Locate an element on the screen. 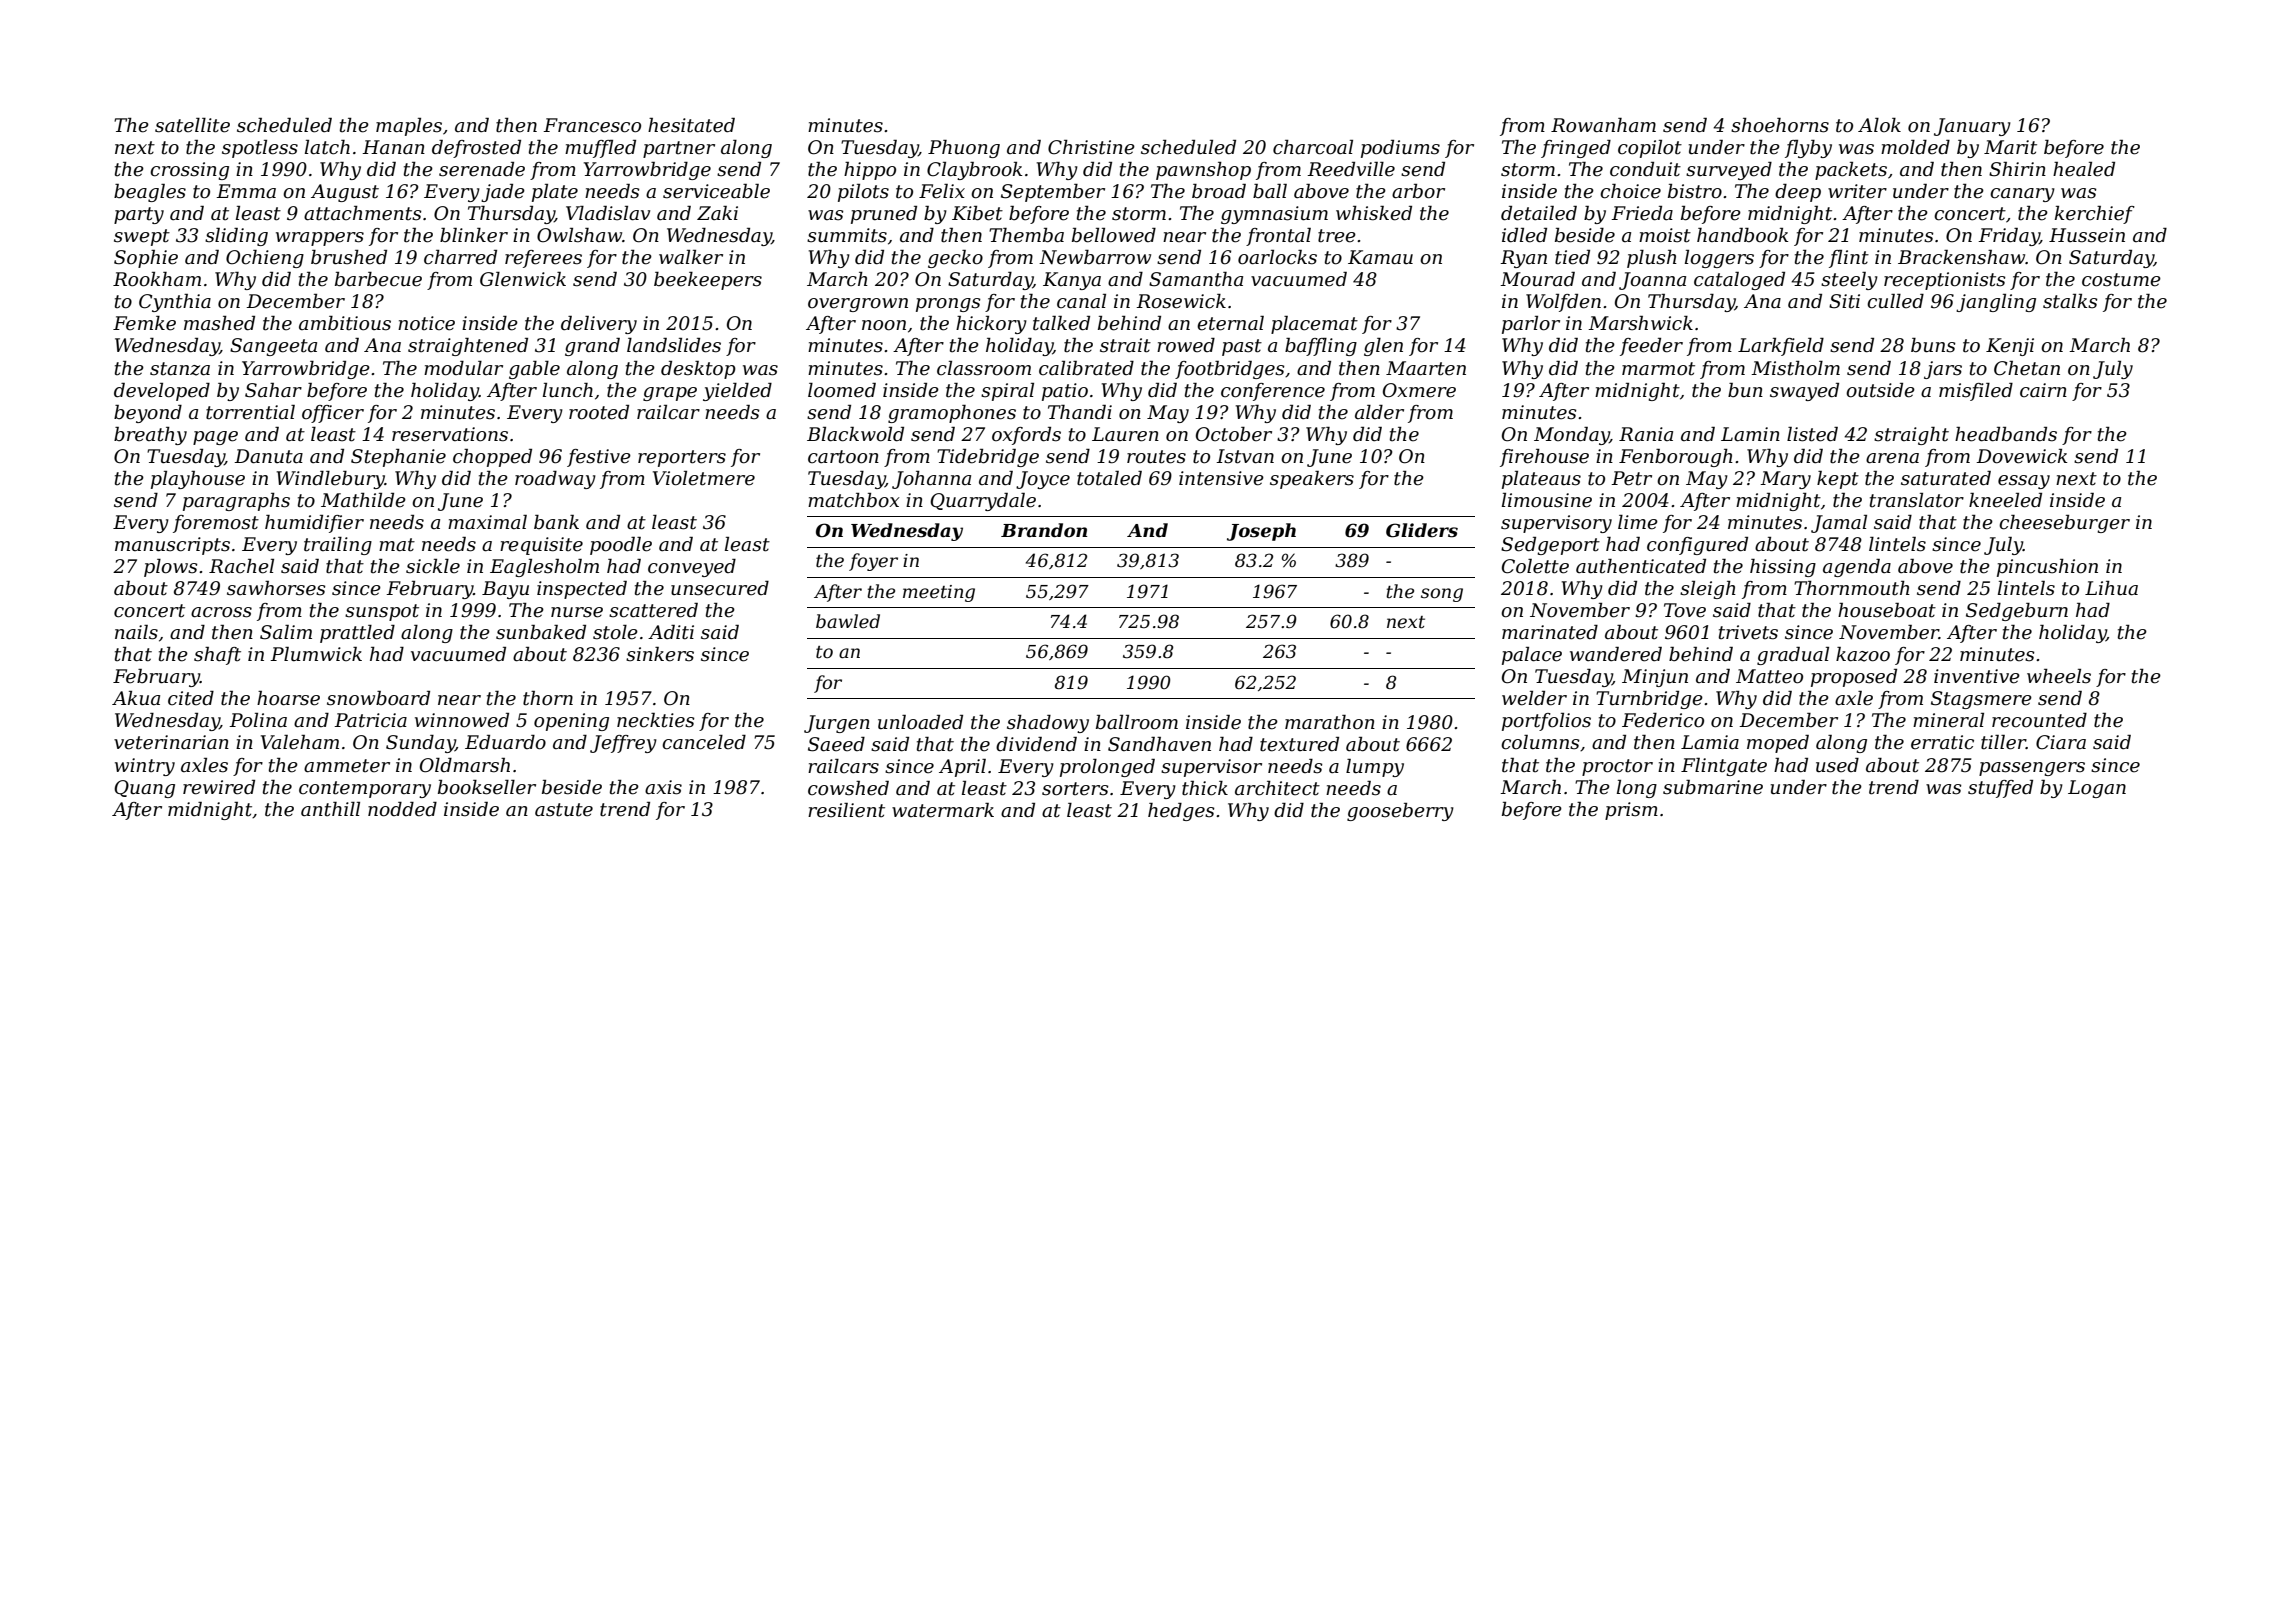  sorters is located at coordinates (1075, 789).
